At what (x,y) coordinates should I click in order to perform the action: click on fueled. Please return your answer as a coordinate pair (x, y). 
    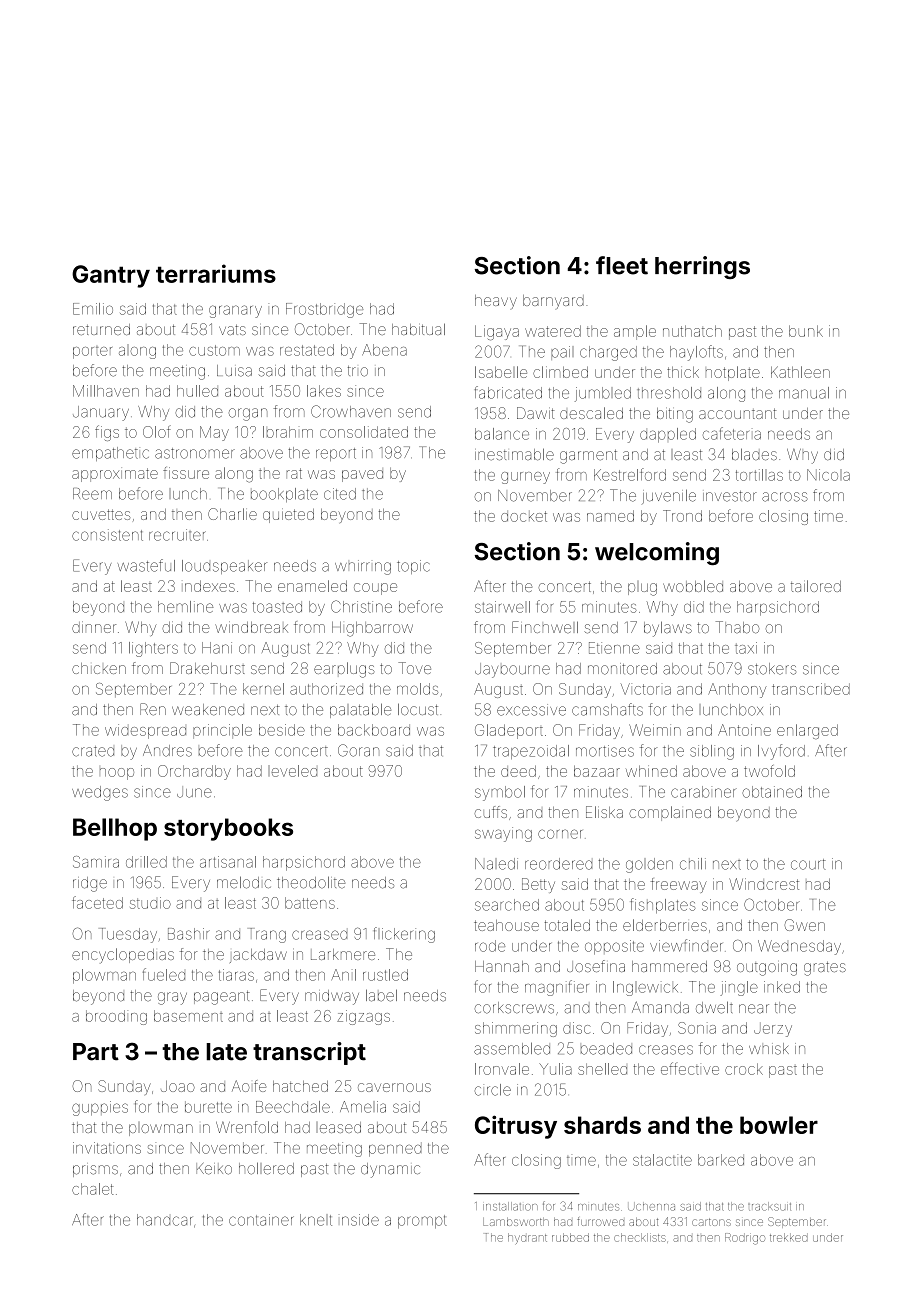
    Looking at the image, I should click on (164, 974).
